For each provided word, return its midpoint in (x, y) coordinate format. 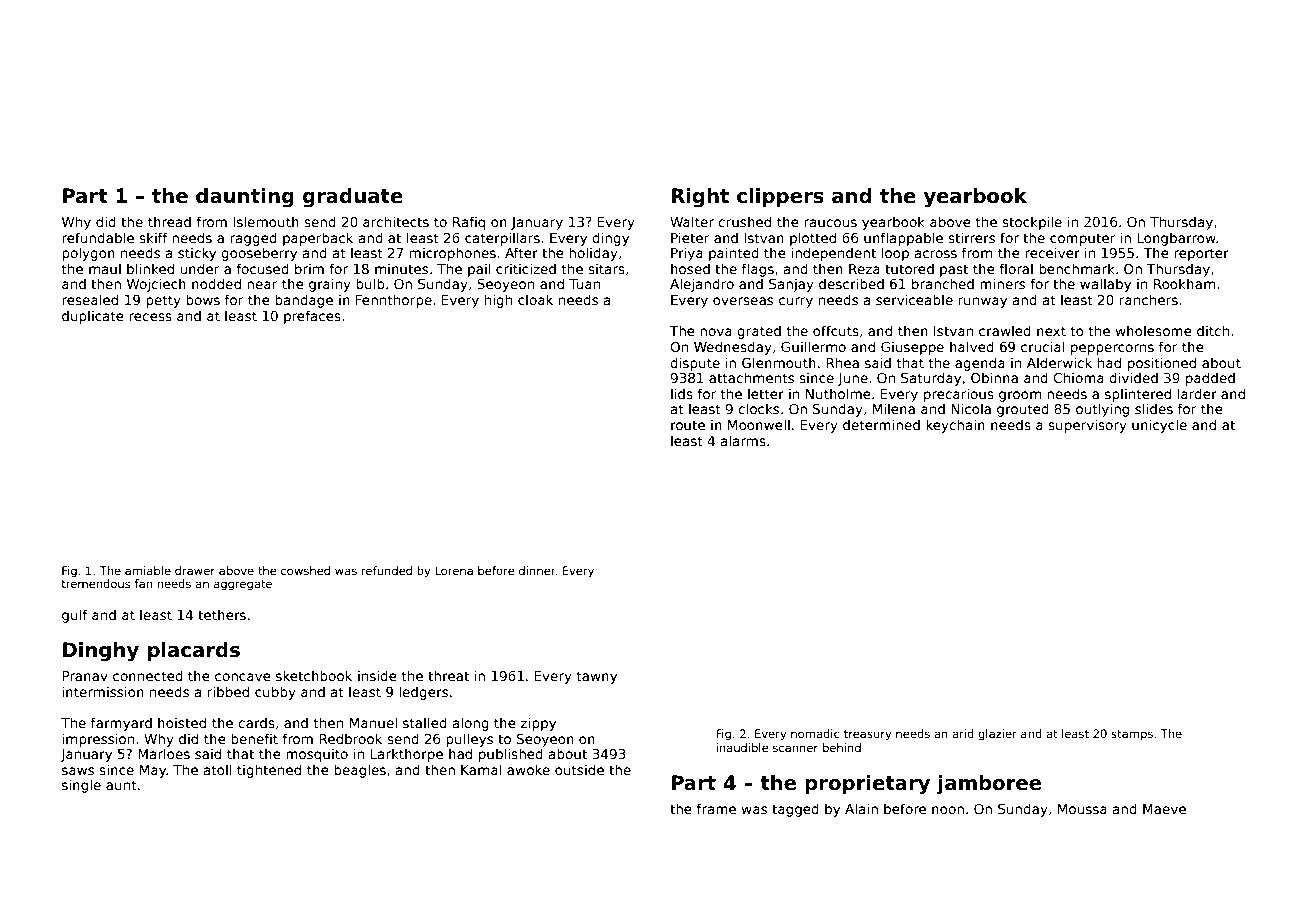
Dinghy (101, 652)
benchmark (1077, 268)
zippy (538, 724)
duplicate (93, 317)
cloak (535, 299)
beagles (360, 771)
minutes (401, 268)
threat (448, 675)
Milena (894, 408)
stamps (1132, 735)
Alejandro (702, 285)
